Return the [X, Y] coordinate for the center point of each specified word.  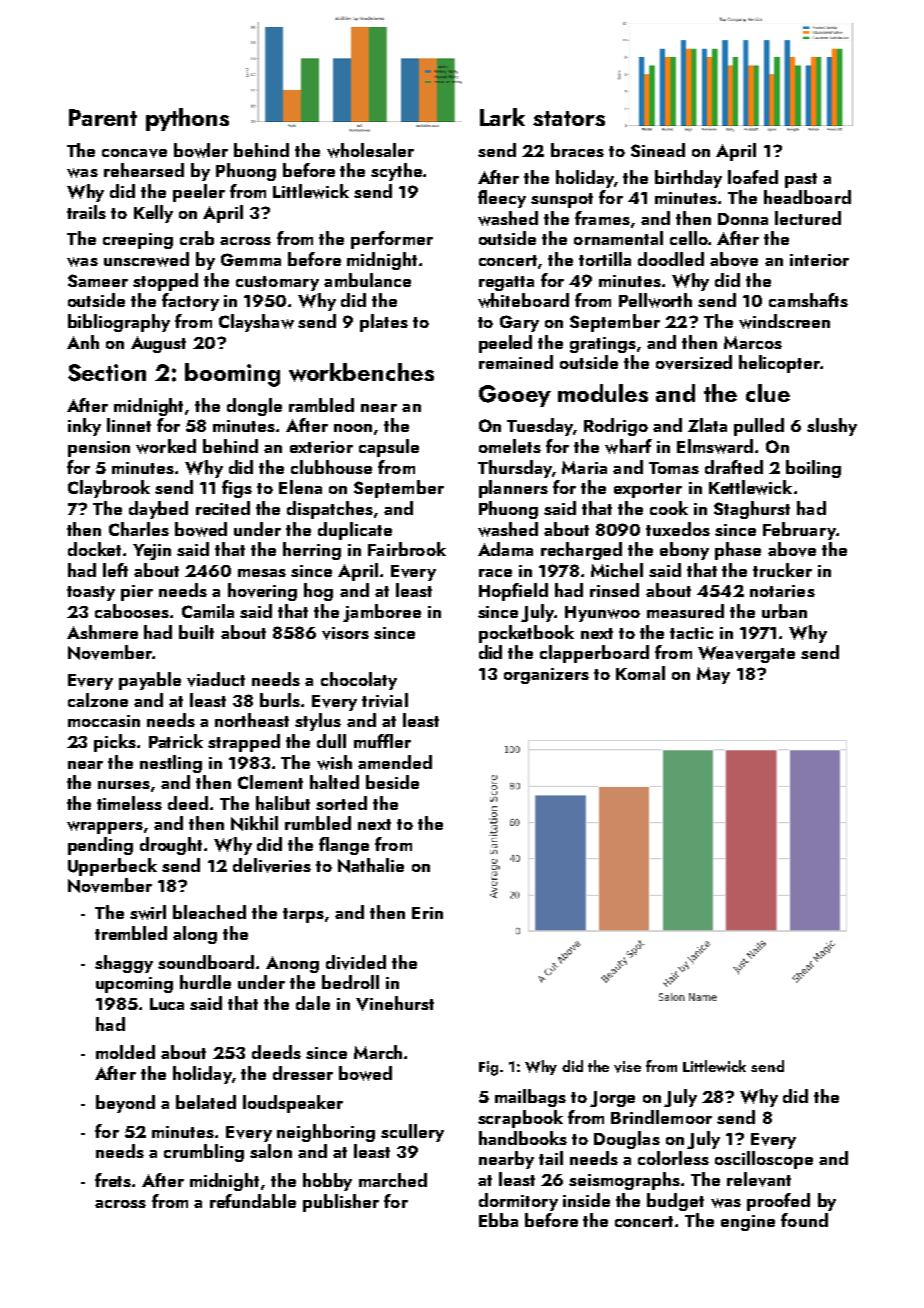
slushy [832, 427]
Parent [103, 117]
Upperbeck [112, 867]
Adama [505, 549]
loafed [753, 177]
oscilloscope [764, 1160]
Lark [502, 117]
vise [627, 1067]
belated [206, 1102]
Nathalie [371, 865]
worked [166, 446]
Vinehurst [395, 1003]
